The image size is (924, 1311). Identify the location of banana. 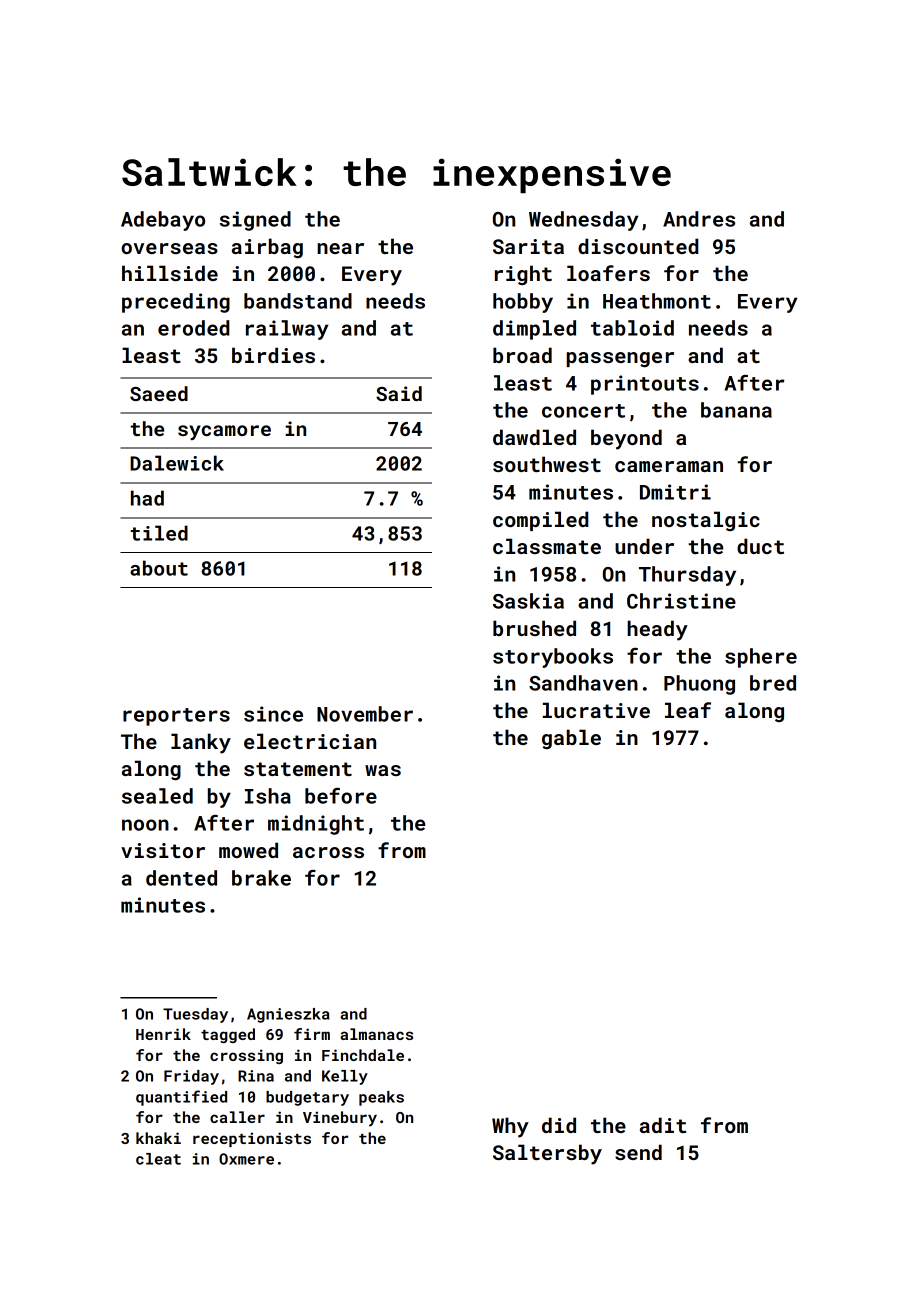
(736, 410).
